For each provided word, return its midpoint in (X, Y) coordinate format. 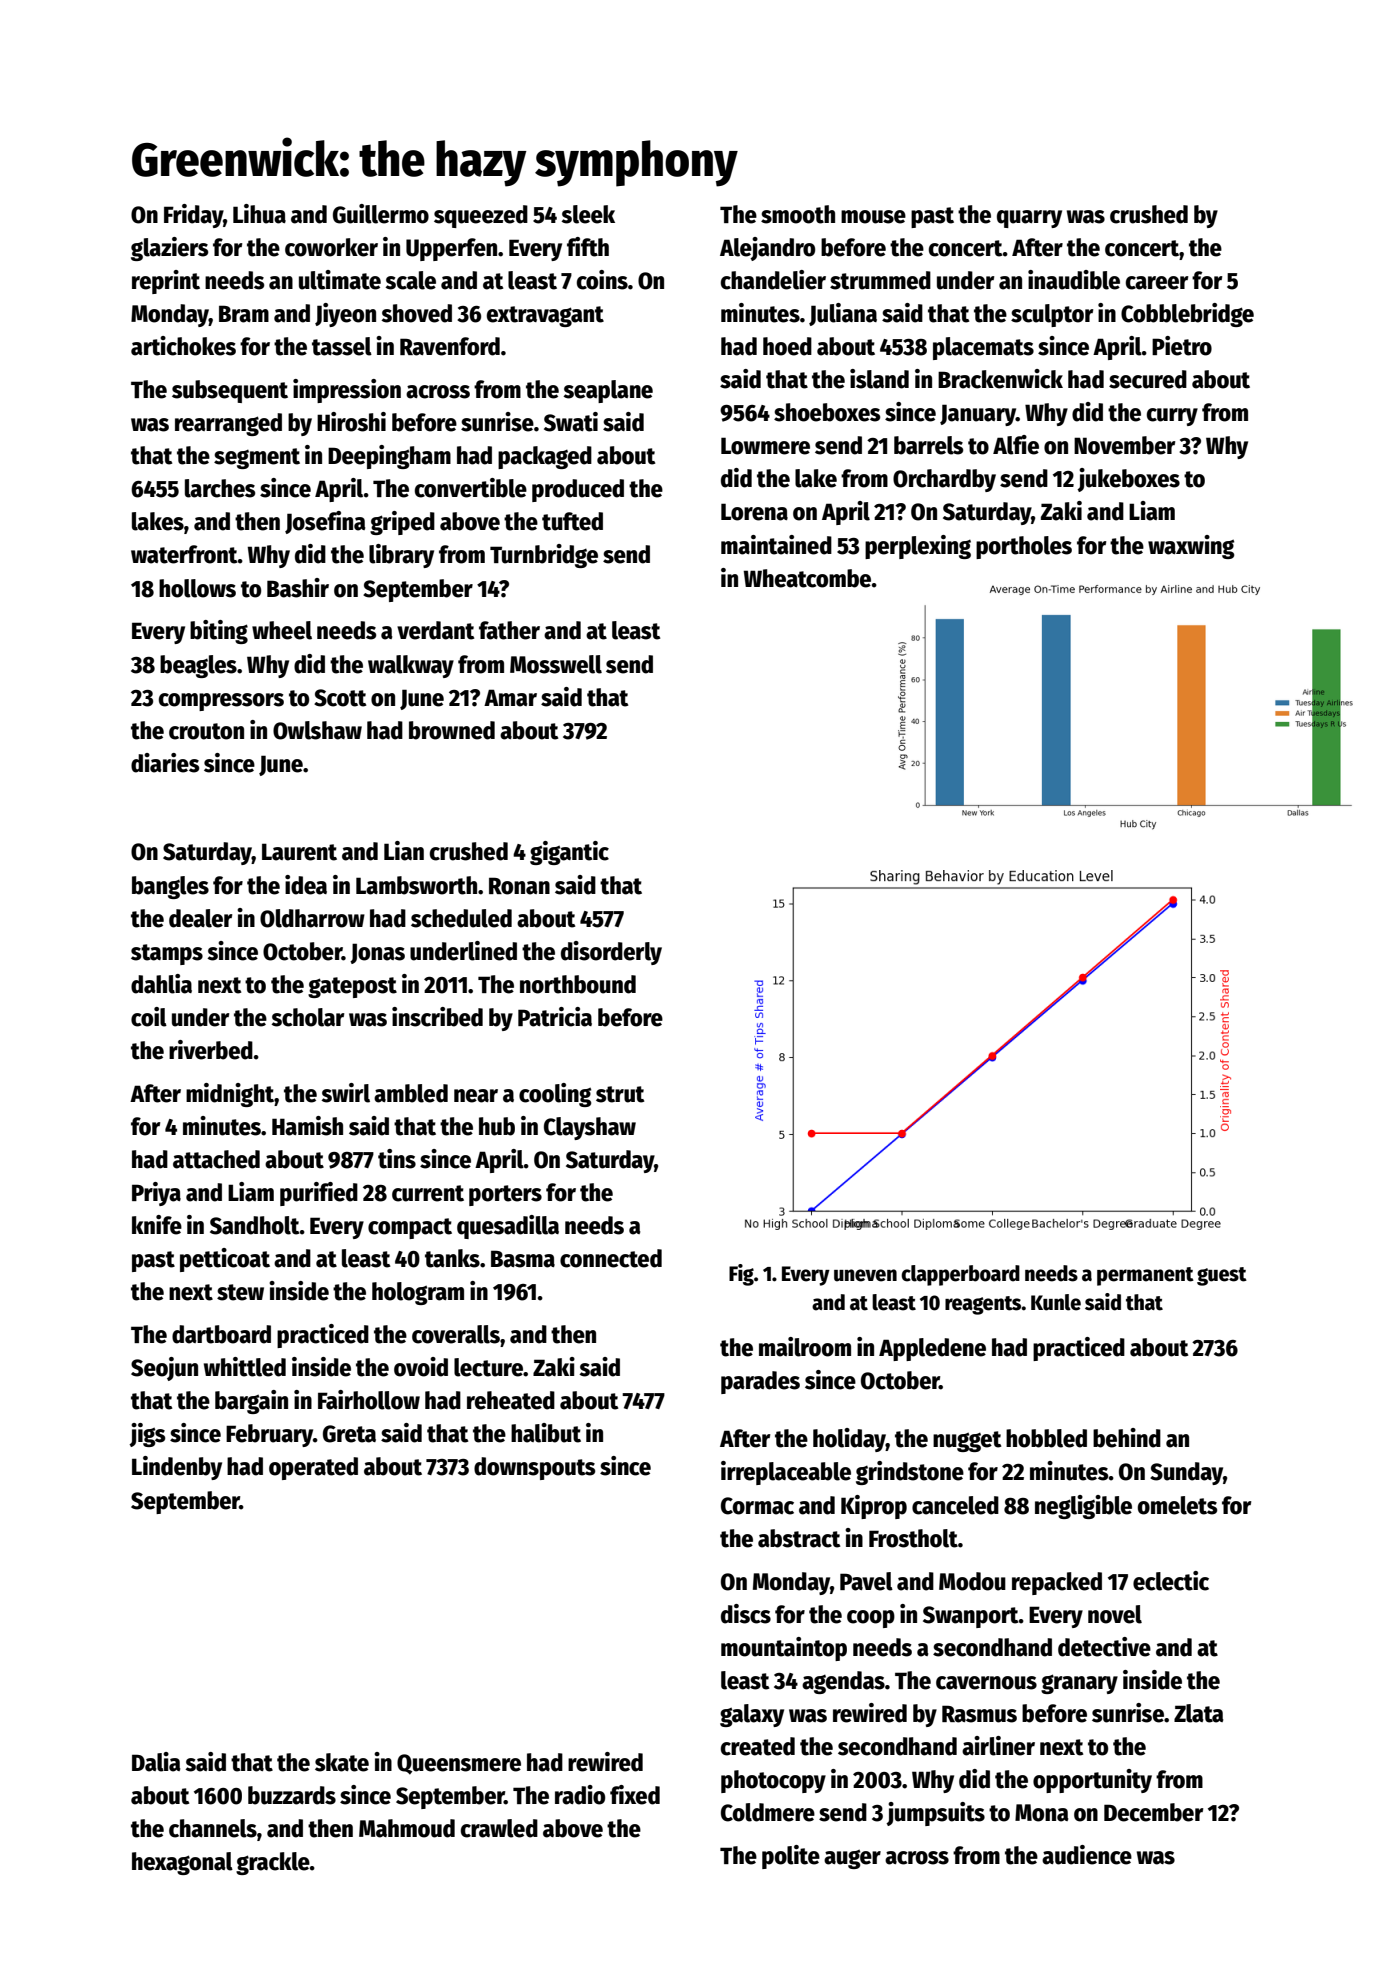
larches (220, 488)
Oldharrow (312, 918)
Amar (510, 698)
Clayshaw (590, 1128)
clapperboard (960, 1275)
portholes (1024, 547)
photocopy (773, 1781)
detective (1104, 1647)
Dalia (156, 1762)
